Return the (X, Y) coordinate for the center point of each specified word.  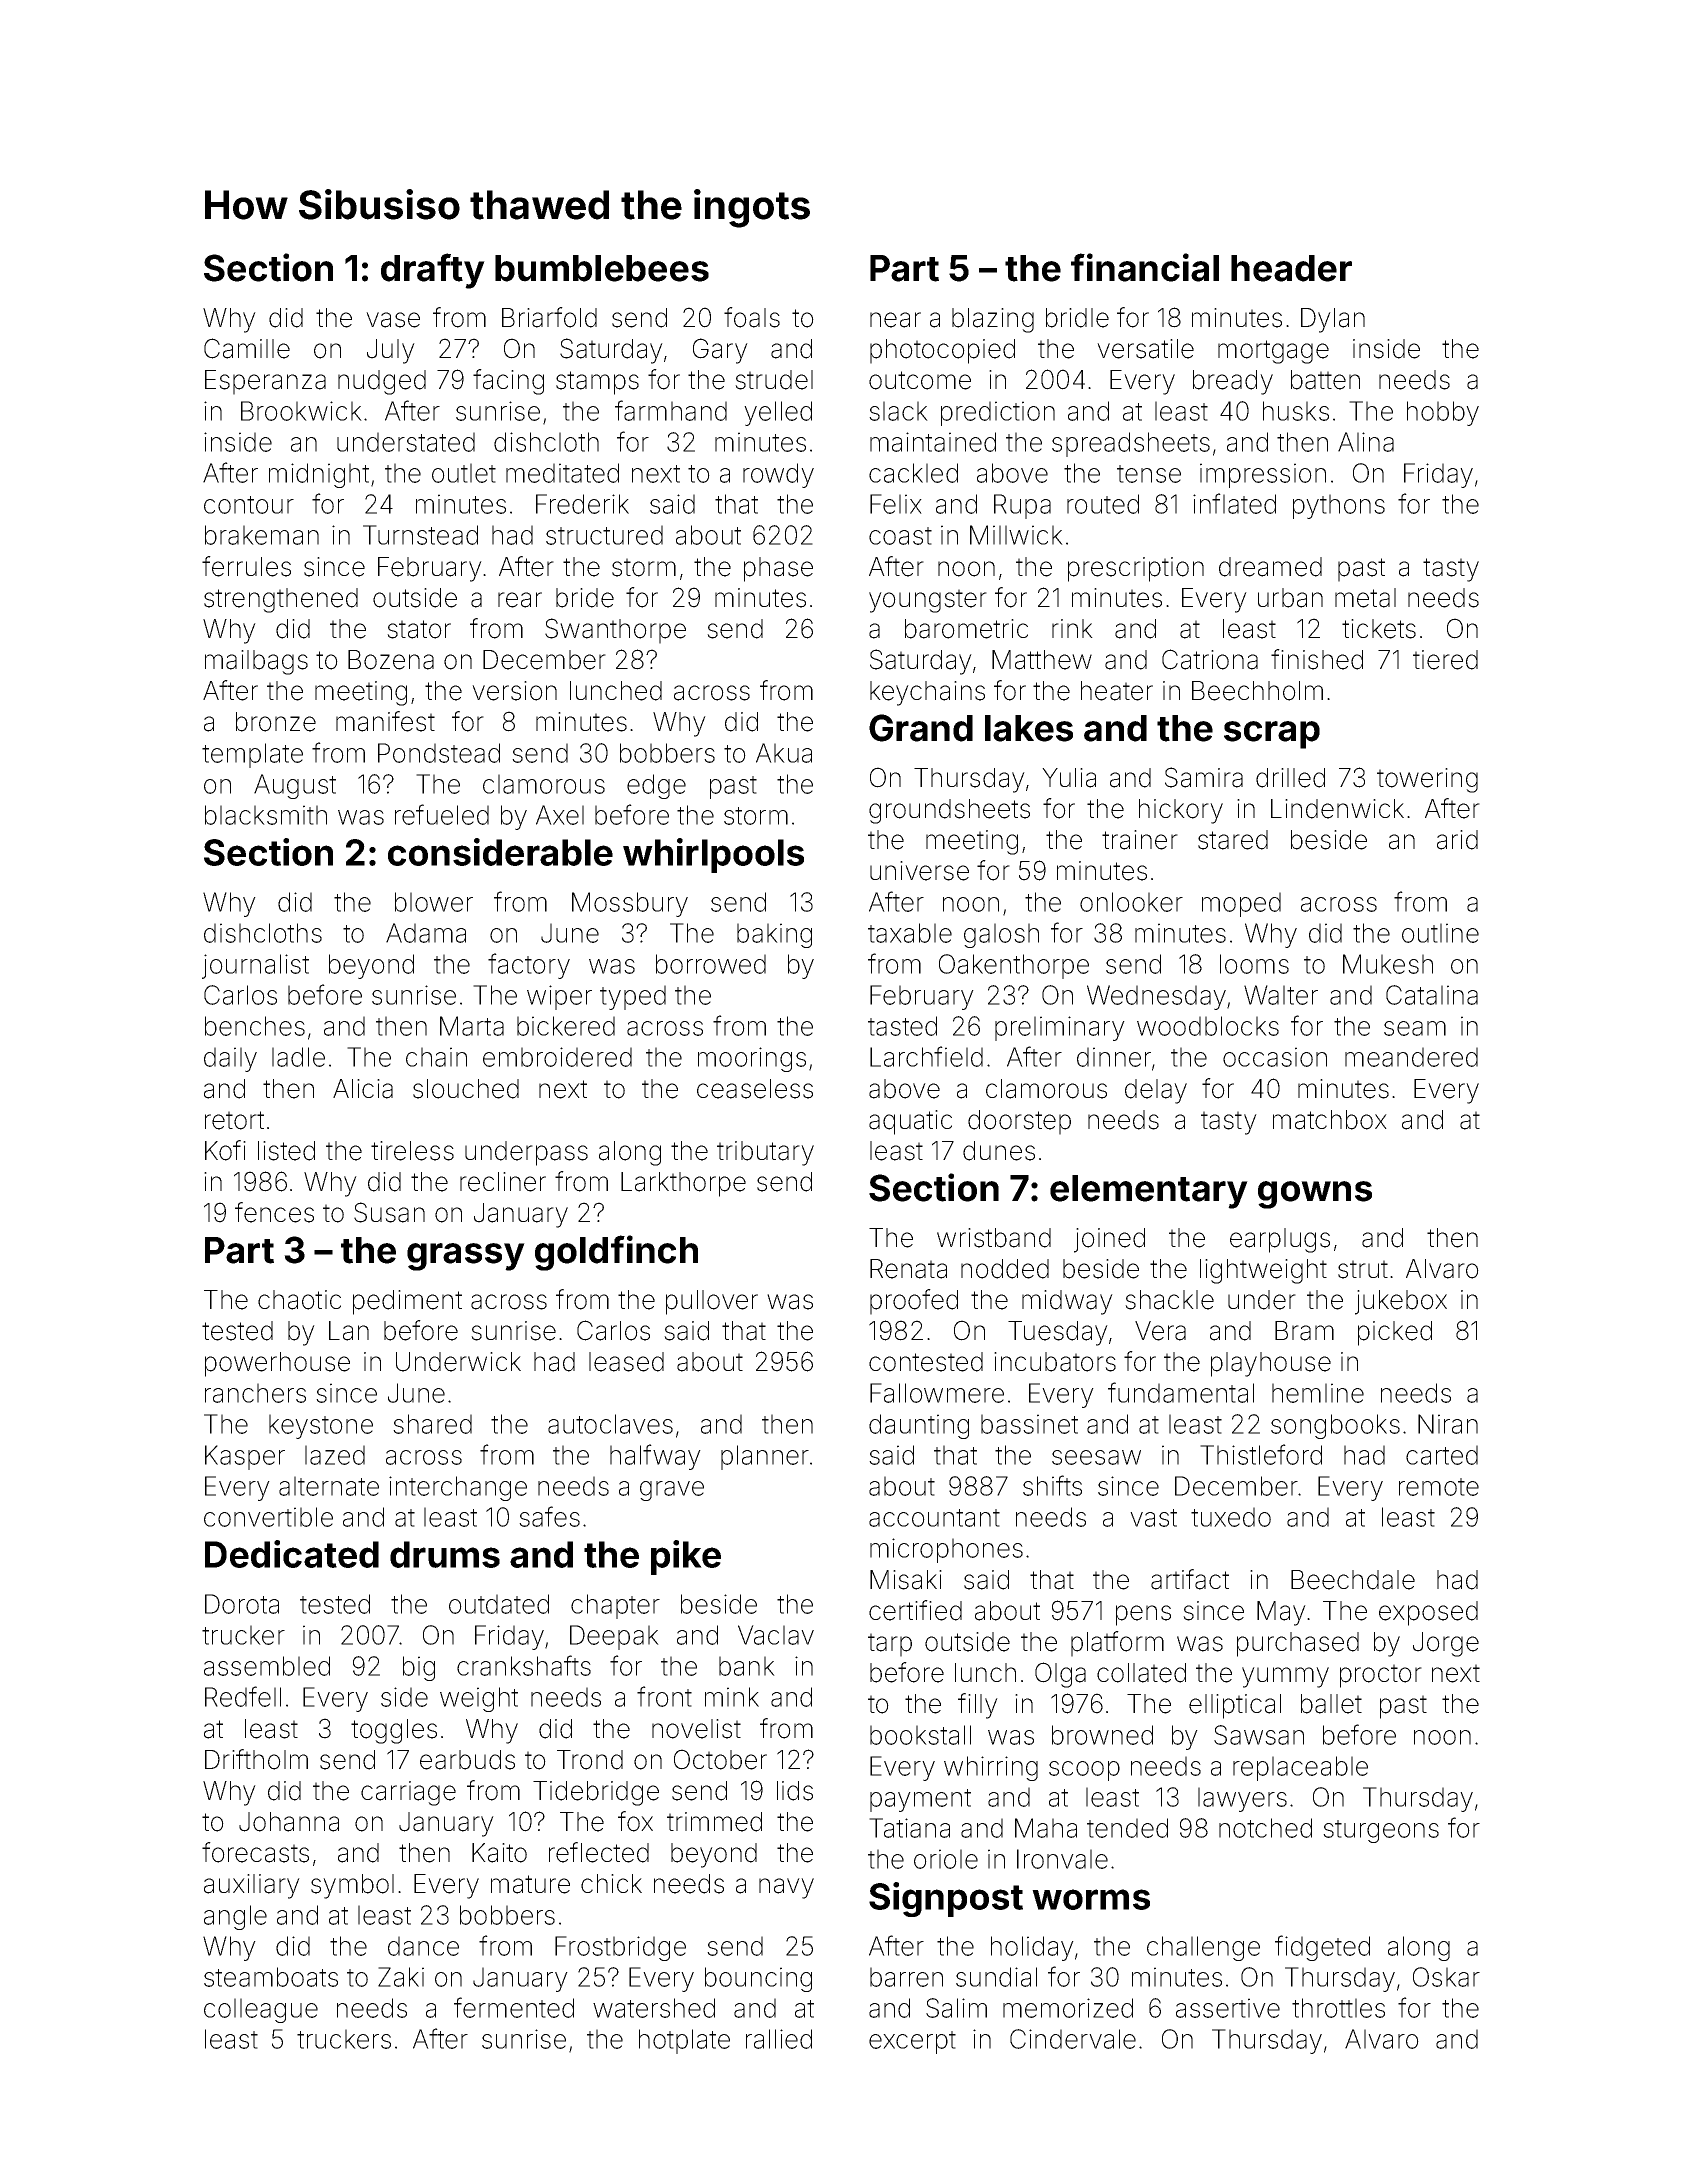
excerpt (912, 2042)
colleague (261, 2010)
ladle (298, 1057)
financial (1145, 267)
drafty (433, 271)
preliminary (1060, 1028)
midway (1067, 1302)
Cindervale (1073, 2039)
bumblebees (602, 268)
